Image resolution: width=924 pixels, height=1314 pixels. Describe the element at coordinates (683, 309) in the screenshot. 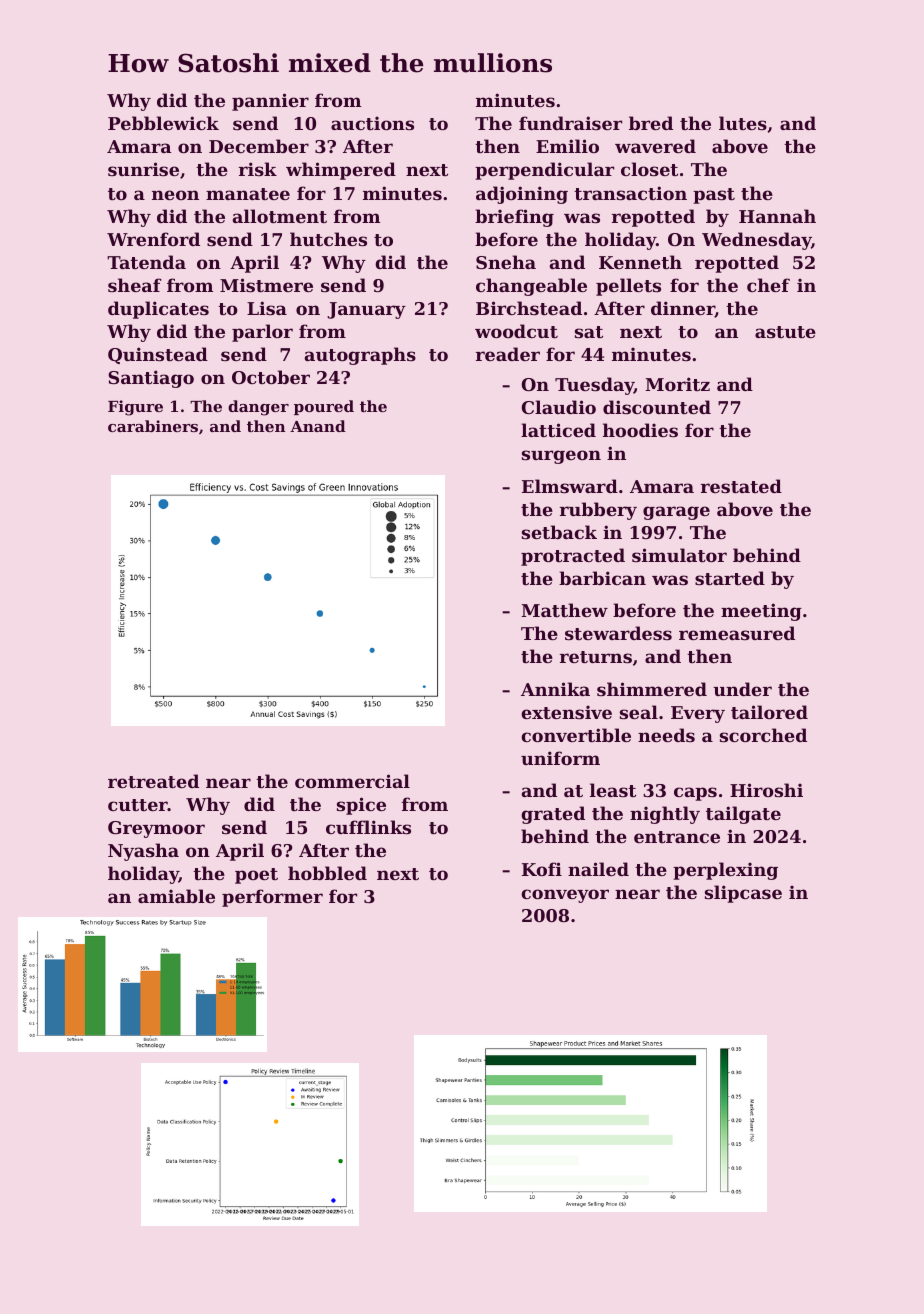

I see `dinner` at that location.
